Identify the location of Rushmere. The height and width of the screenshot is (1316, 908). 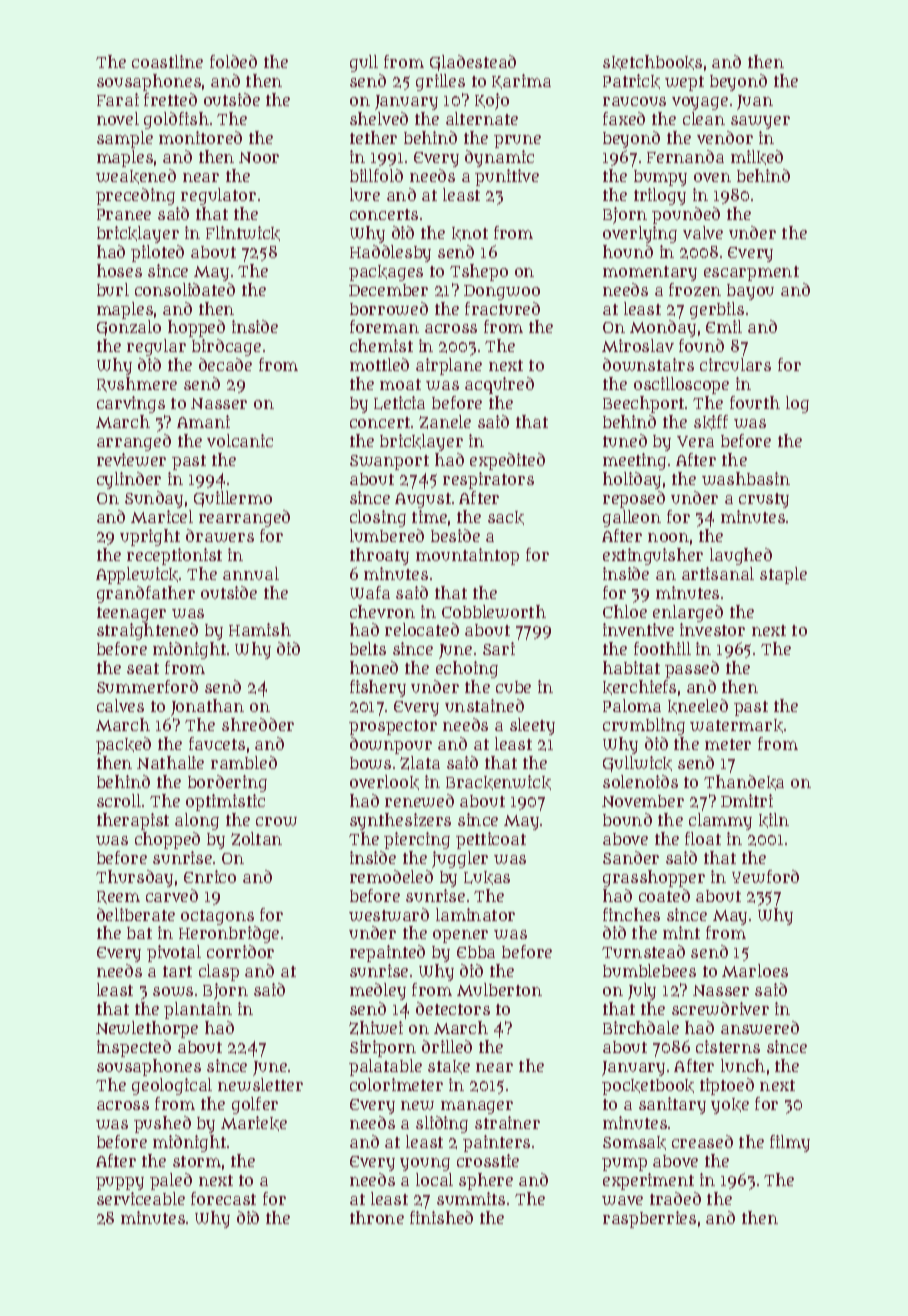
(137, 384).
